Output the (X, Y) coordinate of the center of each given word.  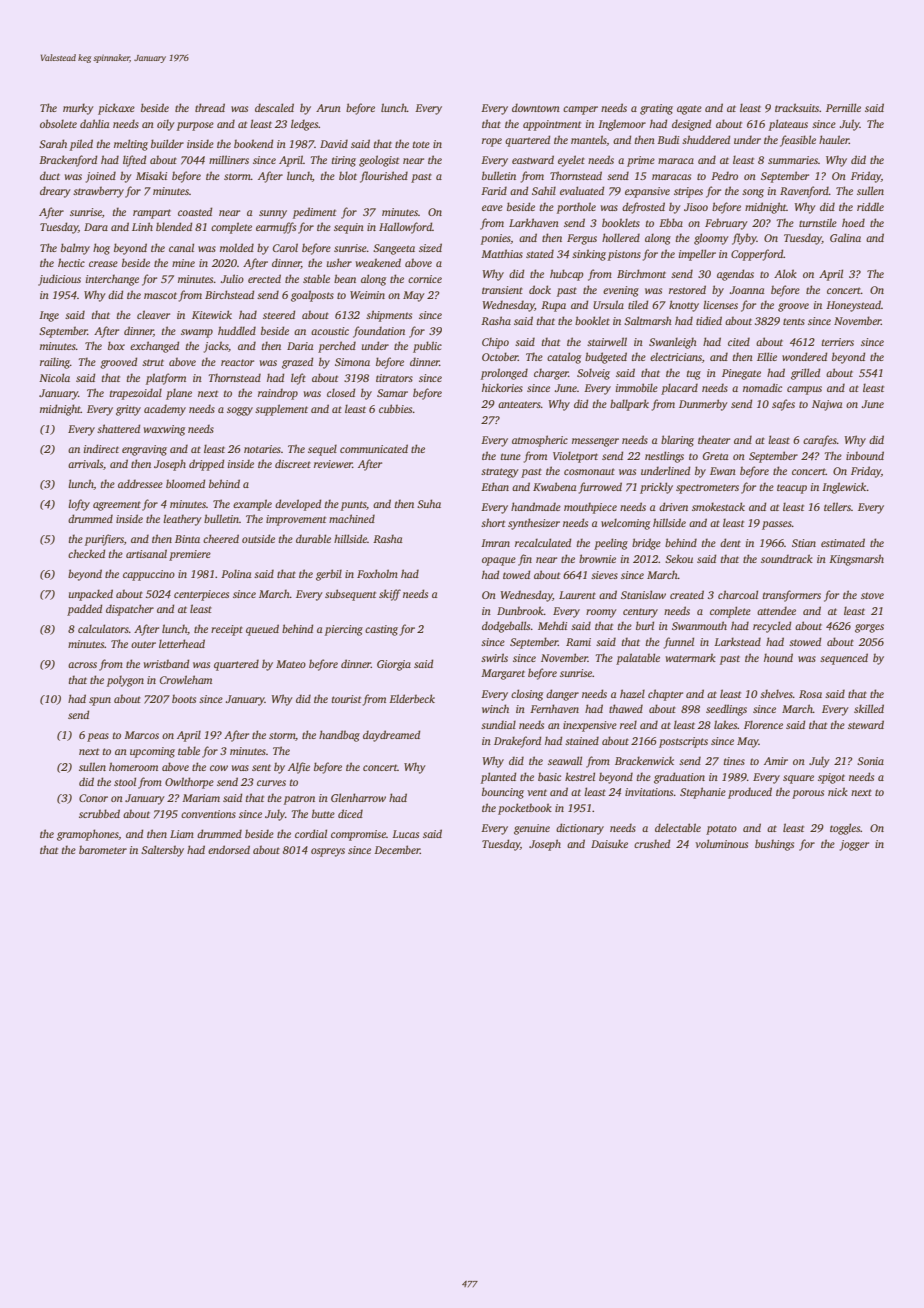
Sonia (870, 761)
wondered (804, 356)
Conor (93, 798)
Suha (429, 503)
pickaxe (116, 109)
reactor (237, 362)
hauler (834, 139)
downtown (536, 107)
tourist (346, 699)
